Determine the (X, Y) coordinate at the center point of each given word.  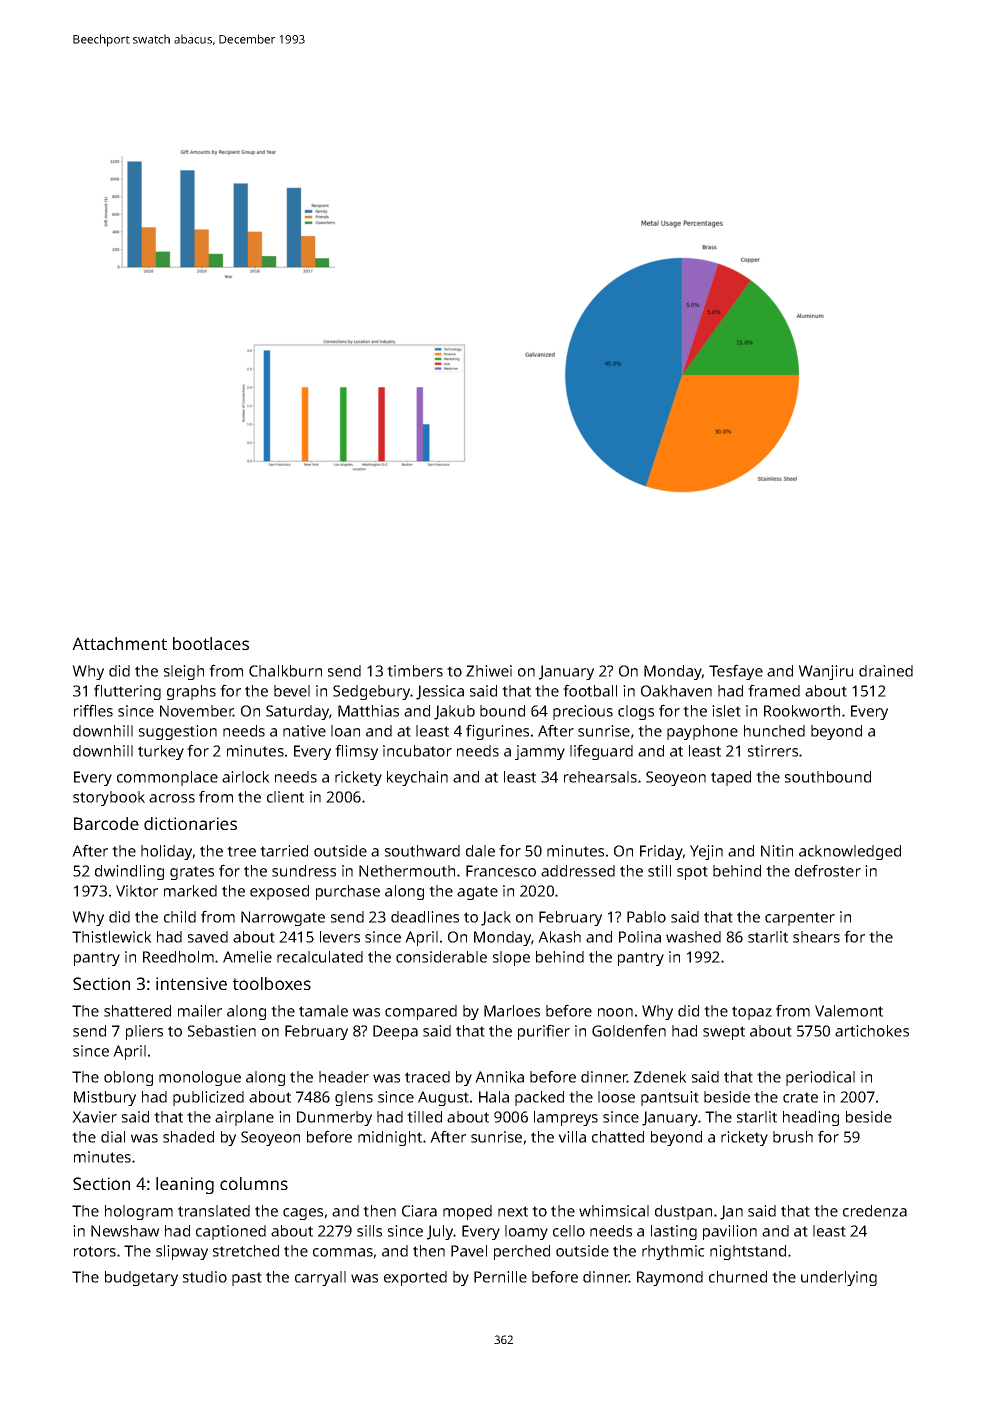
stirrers (773, 751)
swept (724, 1033)
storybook (109, 798)
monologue (200, 1078)
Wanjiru (825, 672)
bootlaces (211, 643)
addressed (578, 871)
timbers (415, 671)
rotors (95, 1251)
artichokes (872, 1031)
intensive (191, 983)
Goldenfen (629, 1030)
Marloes (512, 1011)
